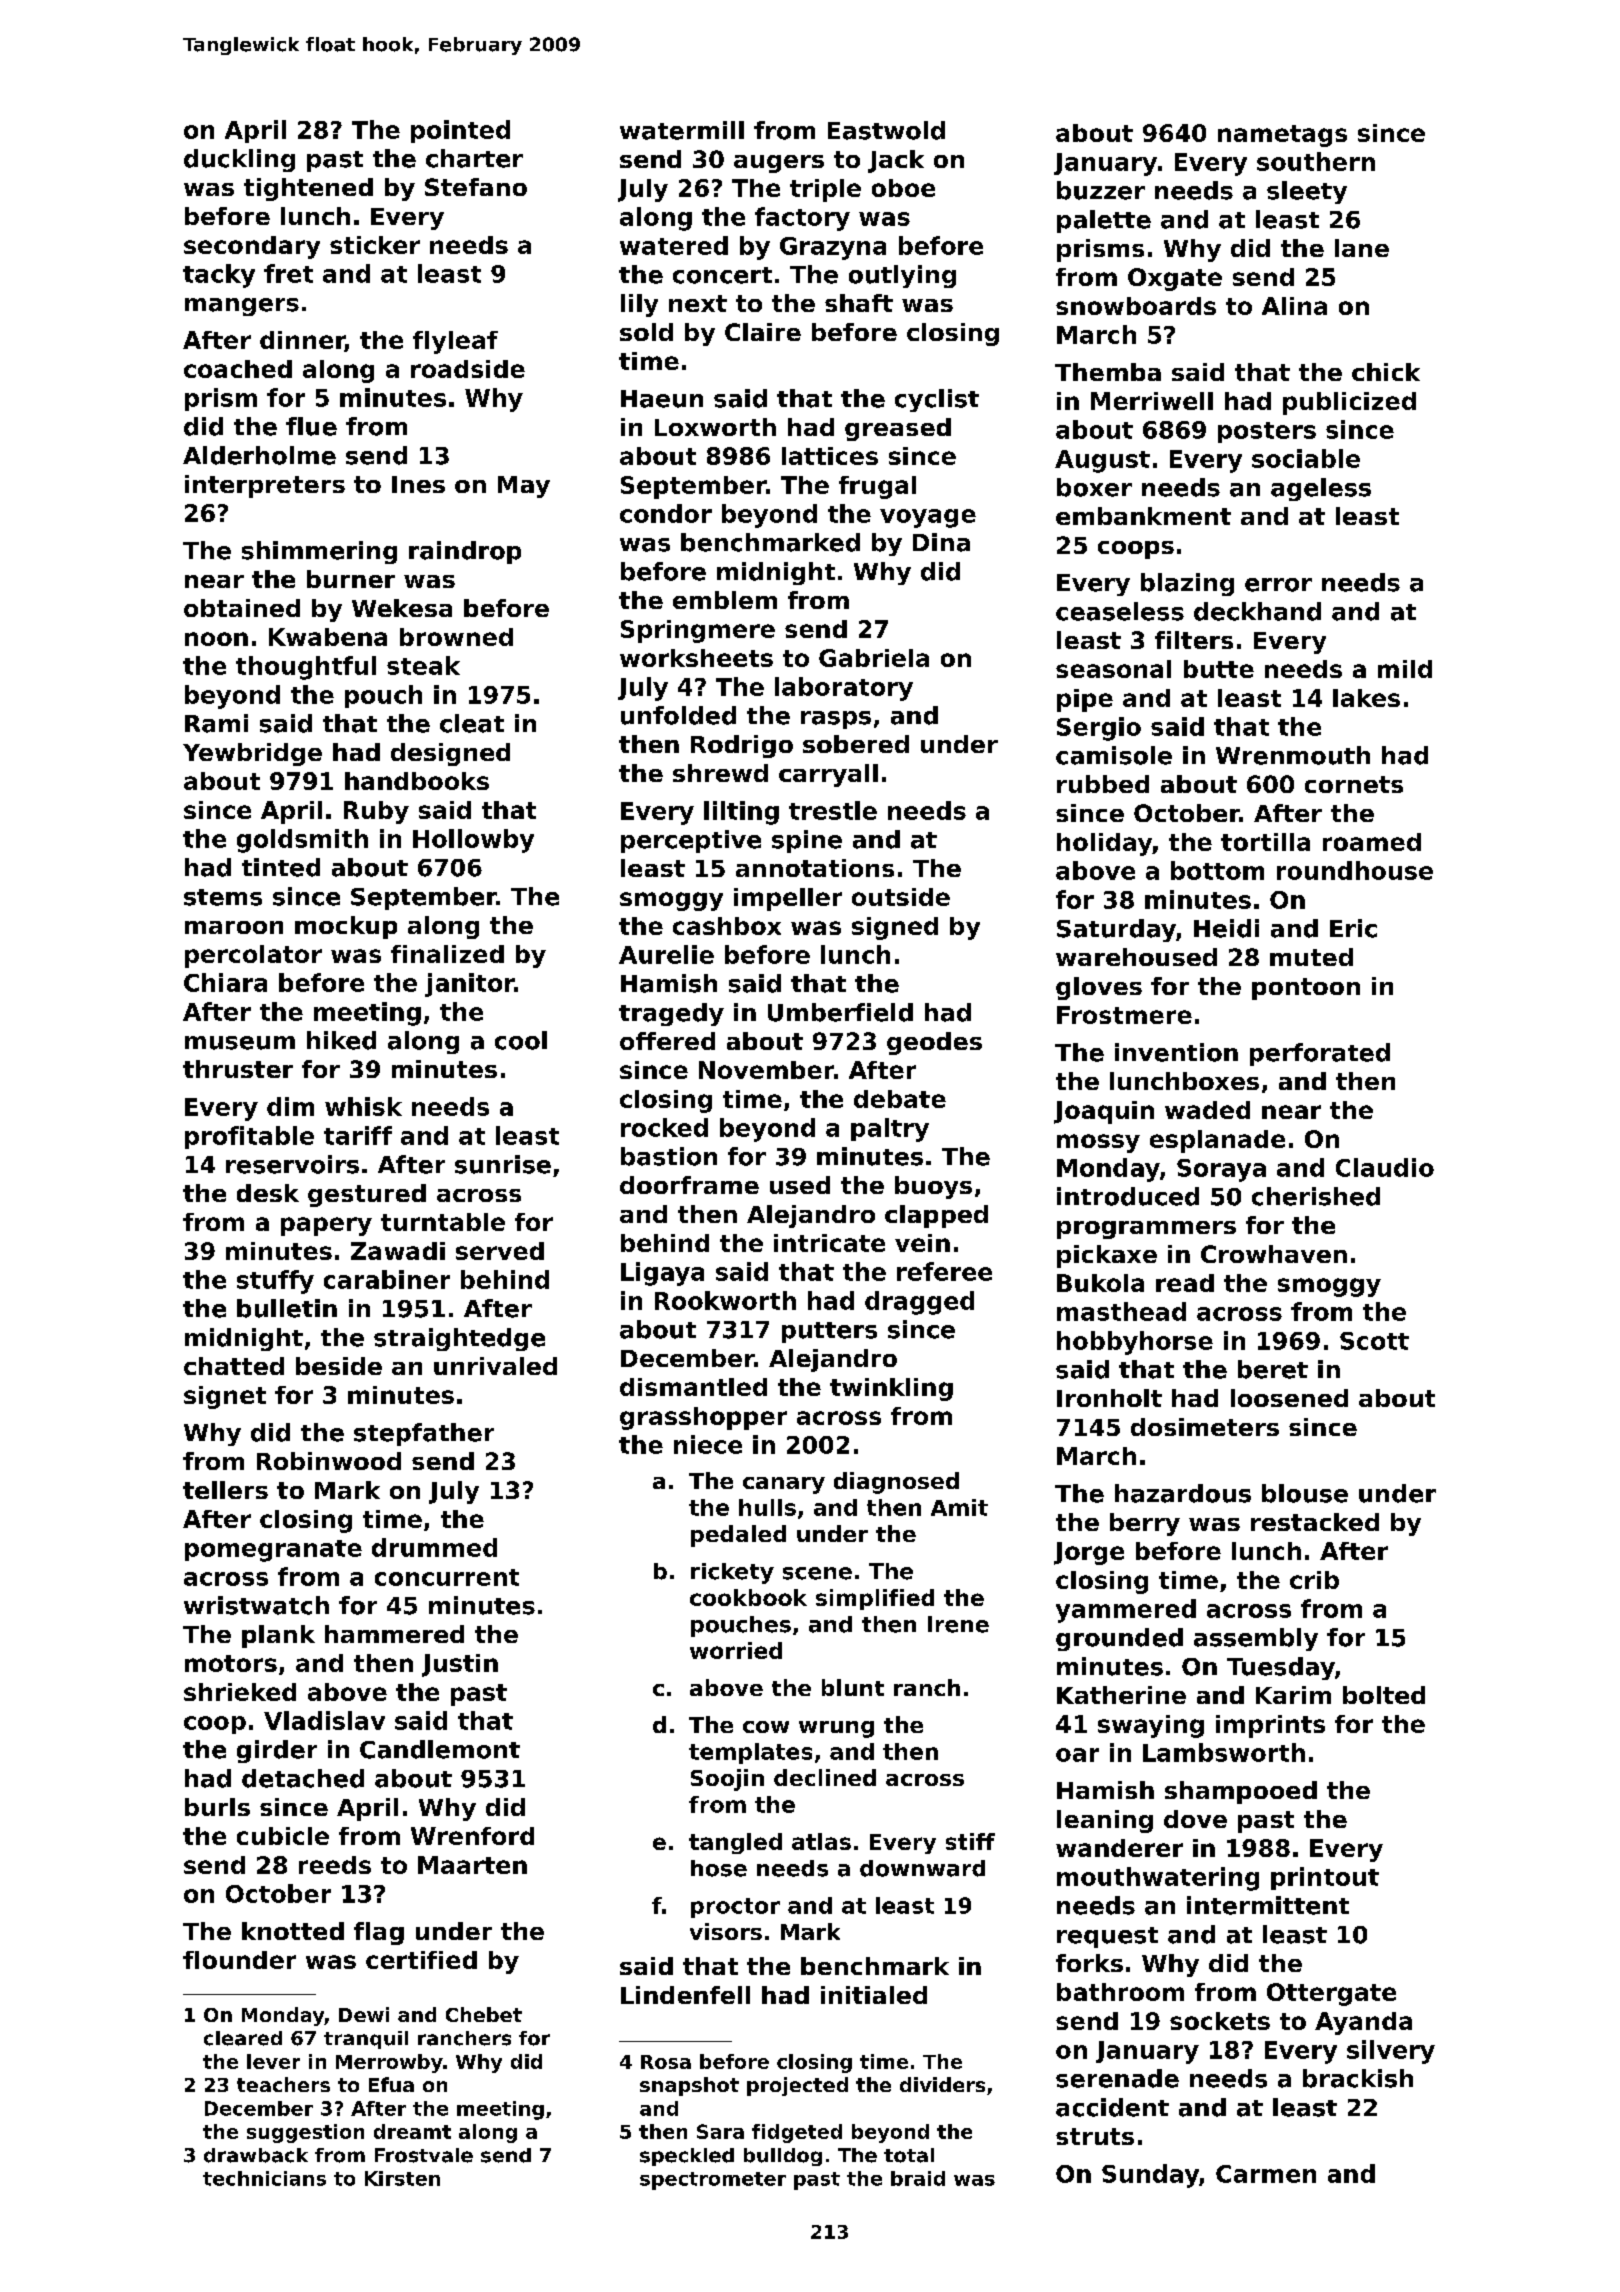 The height and width of the screenshot is (2292, 1620). Describe the element at coordinates (902, 276) in the screenshot. I see `outlying` at that location.
